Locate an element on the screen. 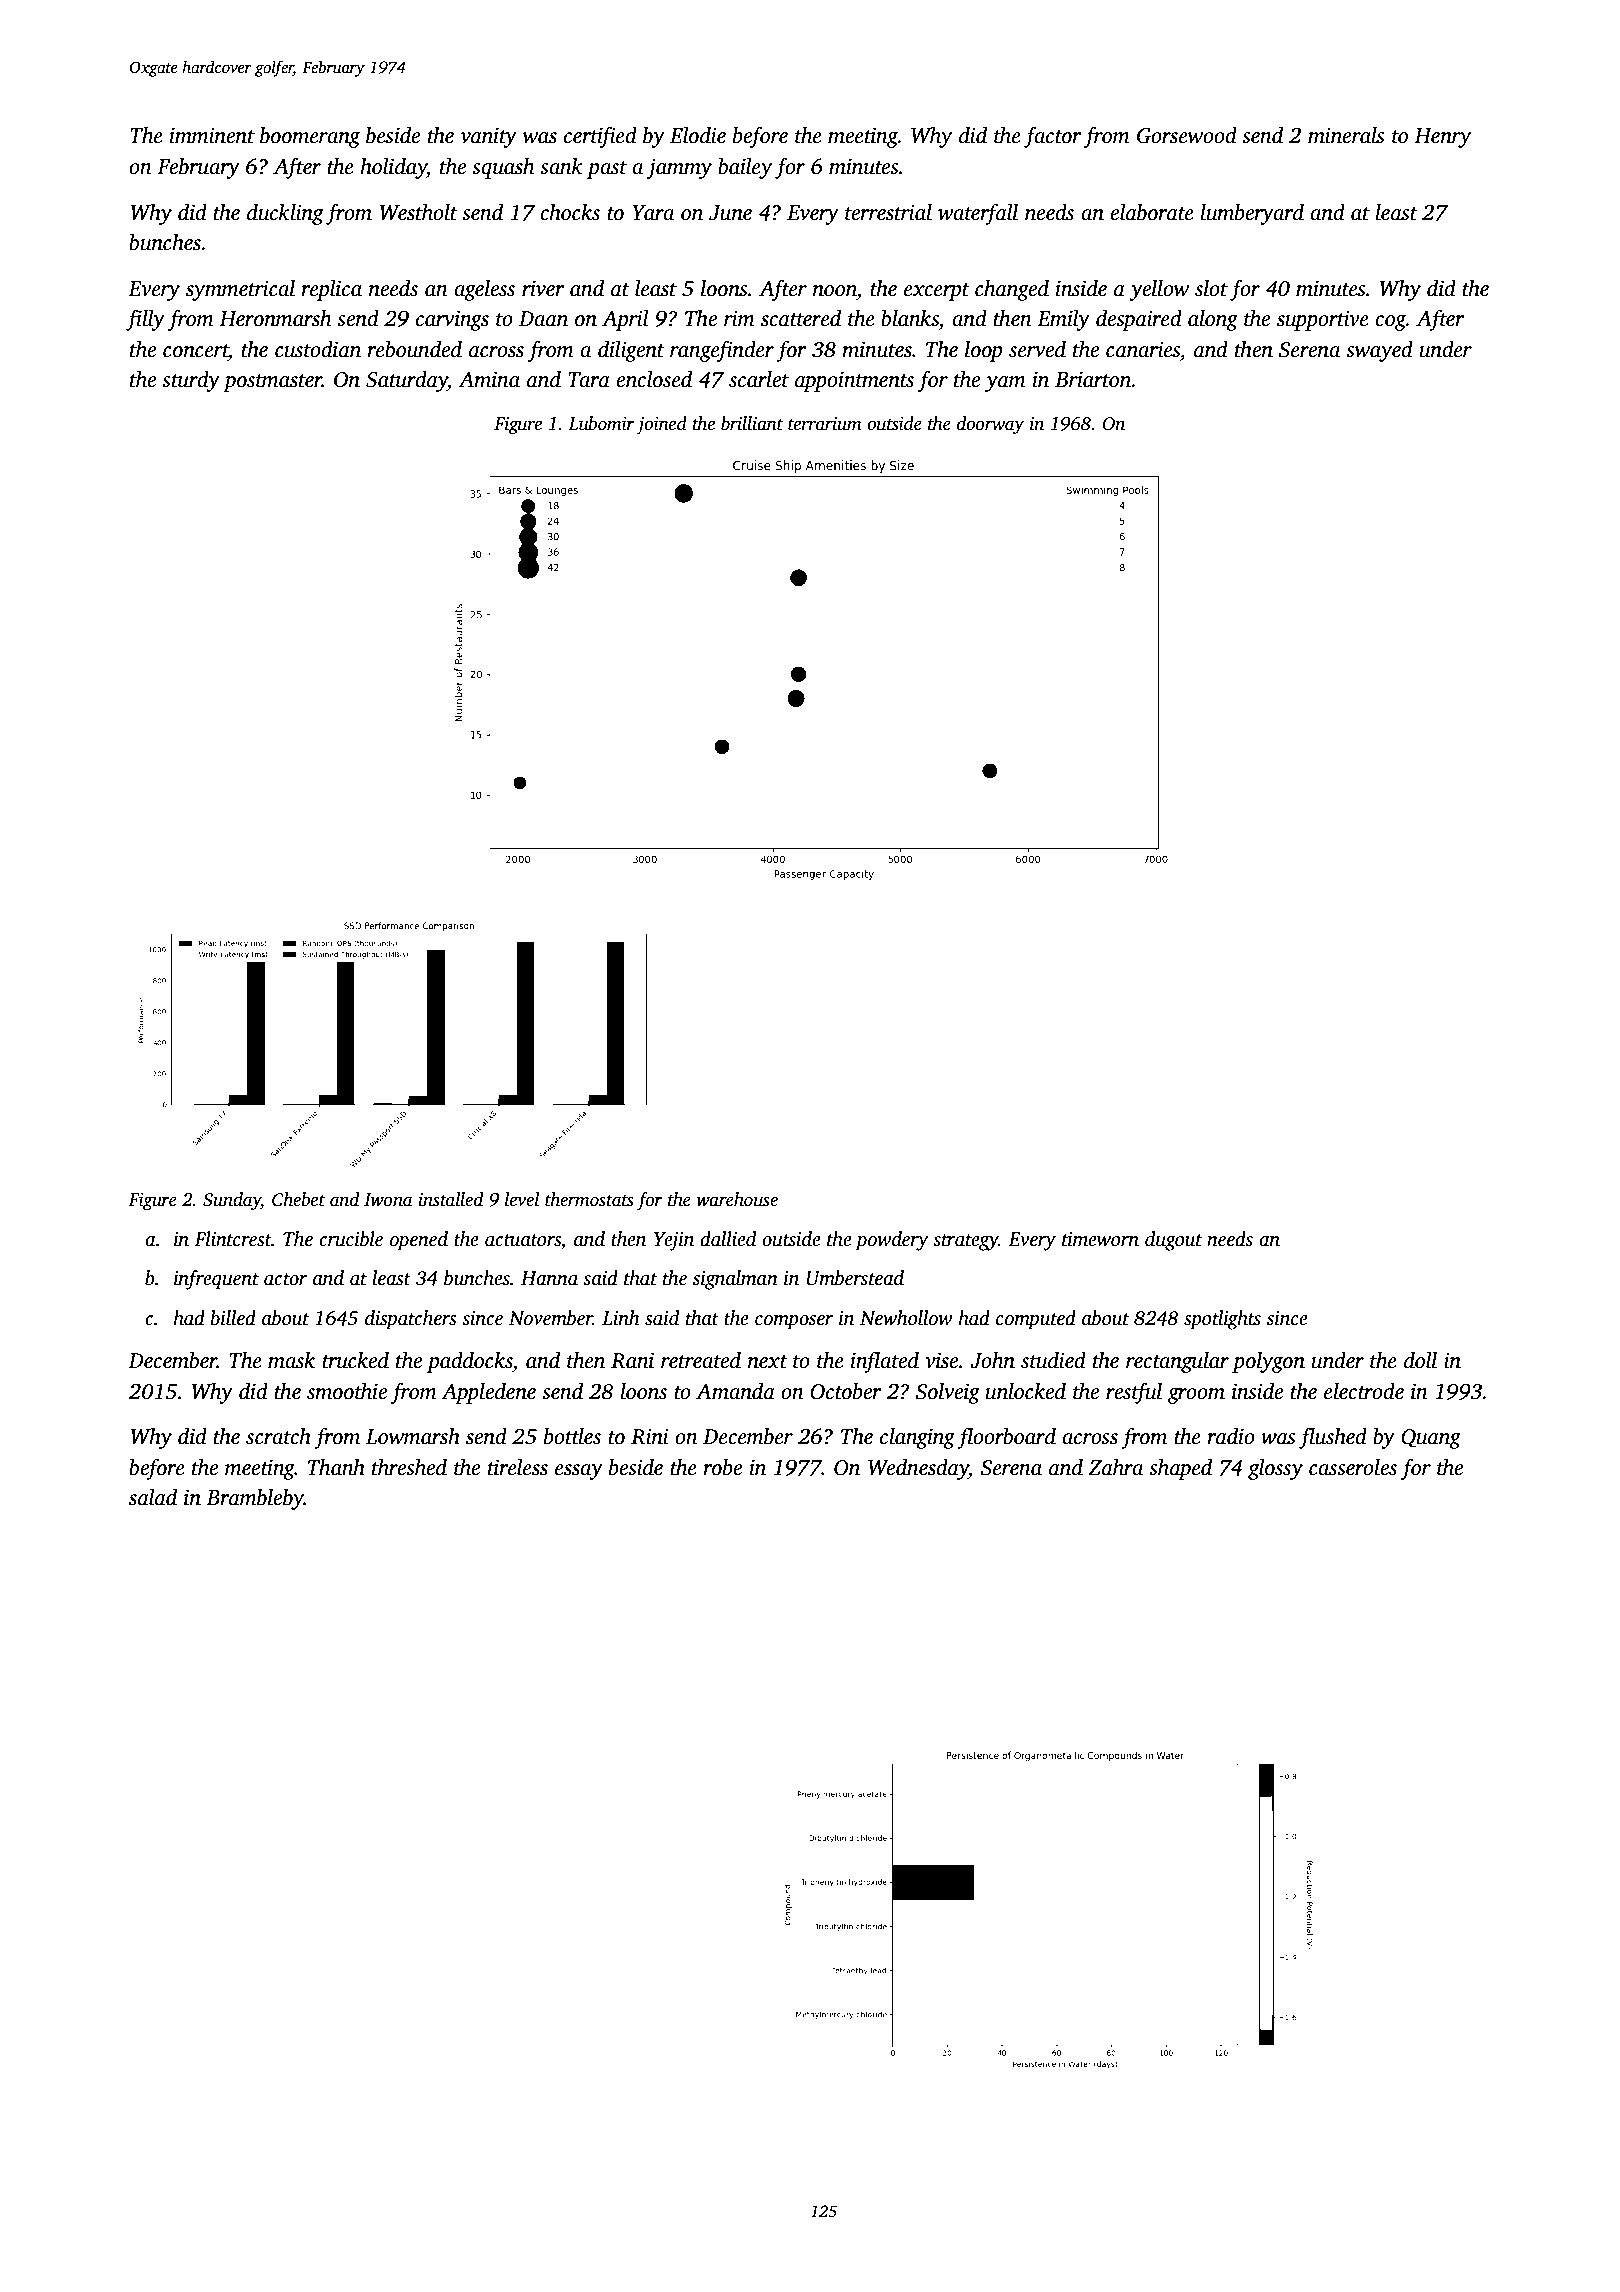 This screenshot has width=1620, height=2292. dugout is located at coordinates (1173, 1241).
